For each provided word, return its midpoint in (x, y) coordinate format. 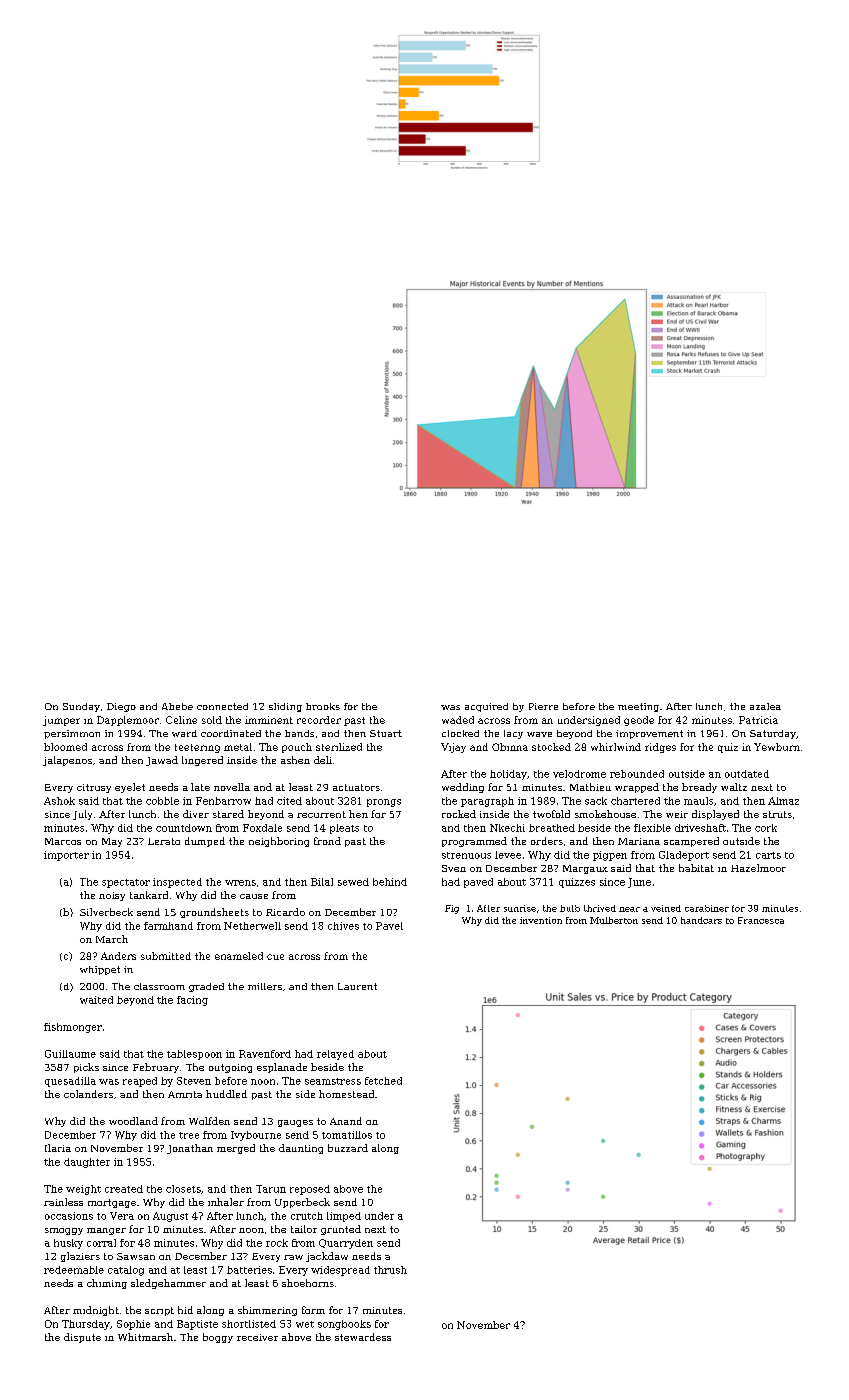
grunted (341, 1230)
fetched (383, 1081)
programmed (474, 842)
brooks (323, 706)
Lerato (164, 841)
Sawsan (136, 1256)
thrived (600, 908)
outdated (747, 774)
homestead (346, 1094)
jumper (61, 721)
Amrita (185, 1094)
